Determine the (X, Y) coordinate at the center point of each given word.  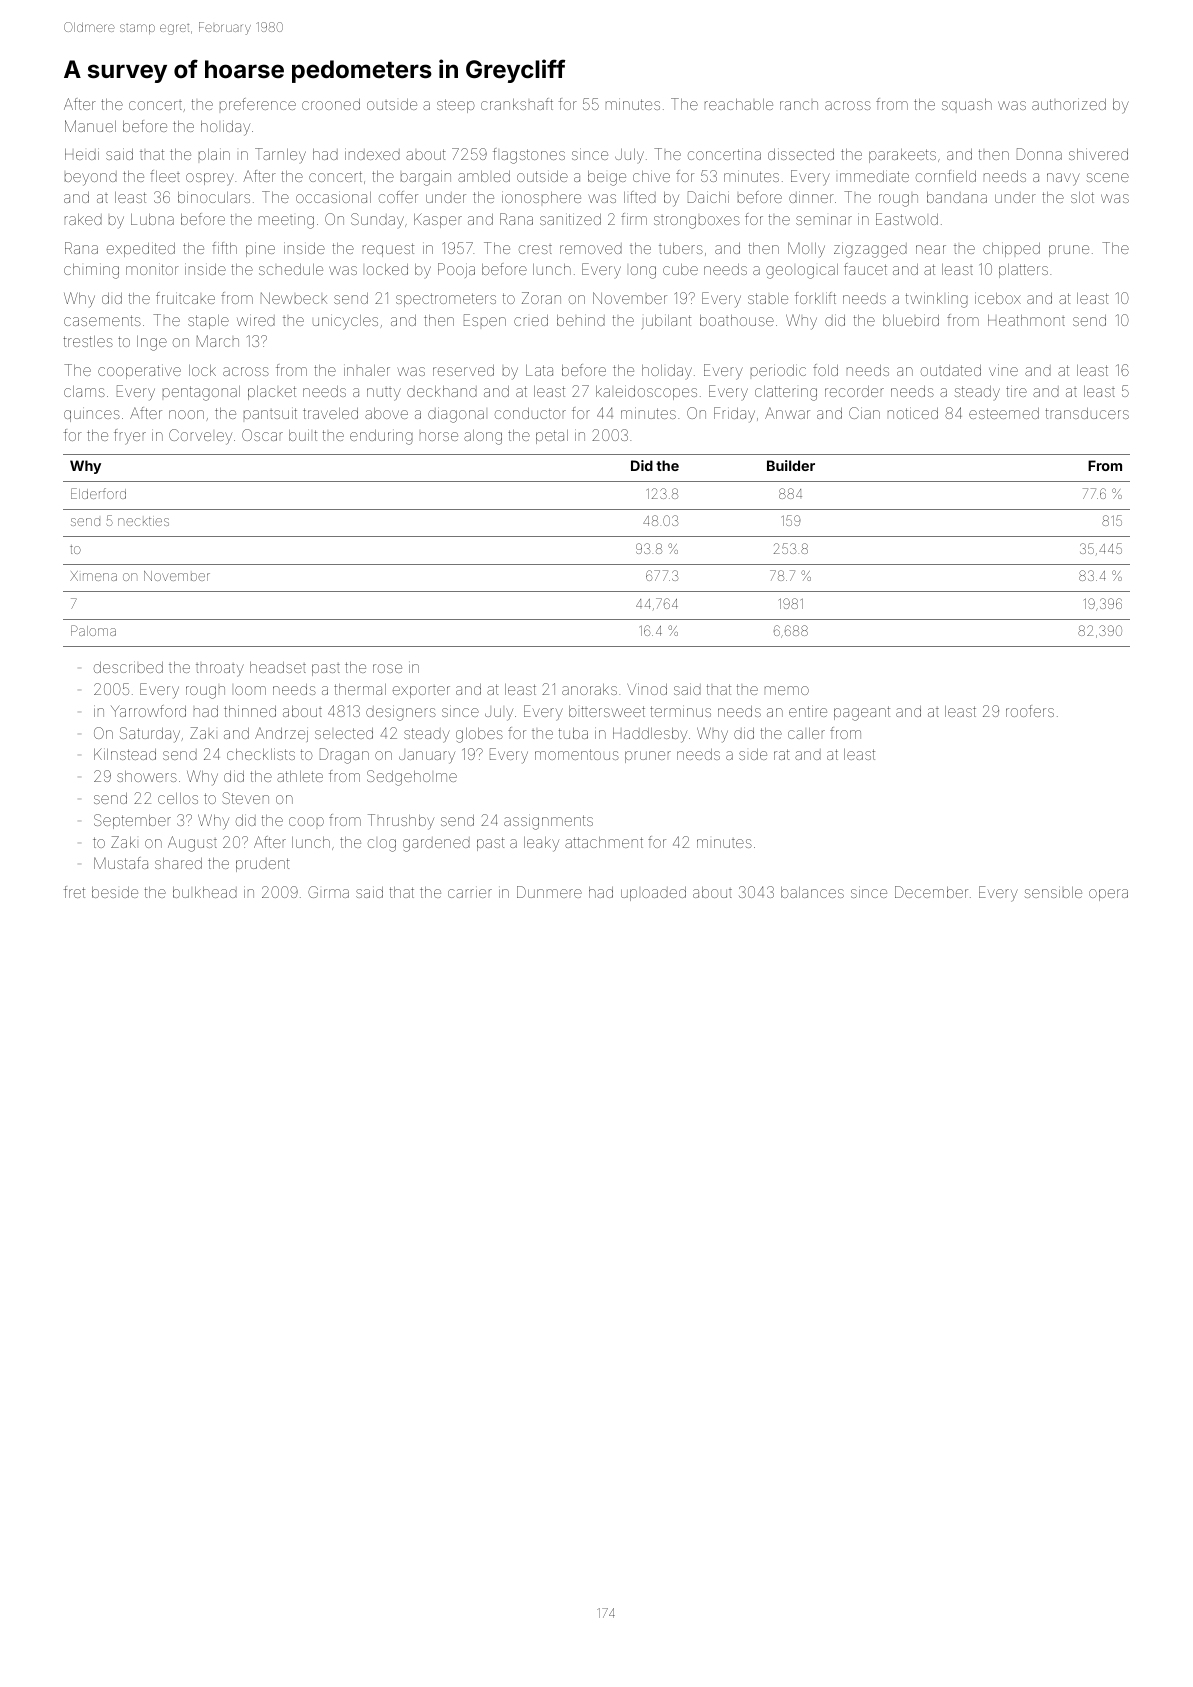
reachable (739, 104)
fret (74, 892)
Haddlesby (650, 735)
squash (967, 106)
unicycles (345, 322)
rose (387, 668)
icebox (998, 298)
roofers (1030, 711)
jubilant (666, 322)
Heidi (82, 154)
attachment (604, 842)
